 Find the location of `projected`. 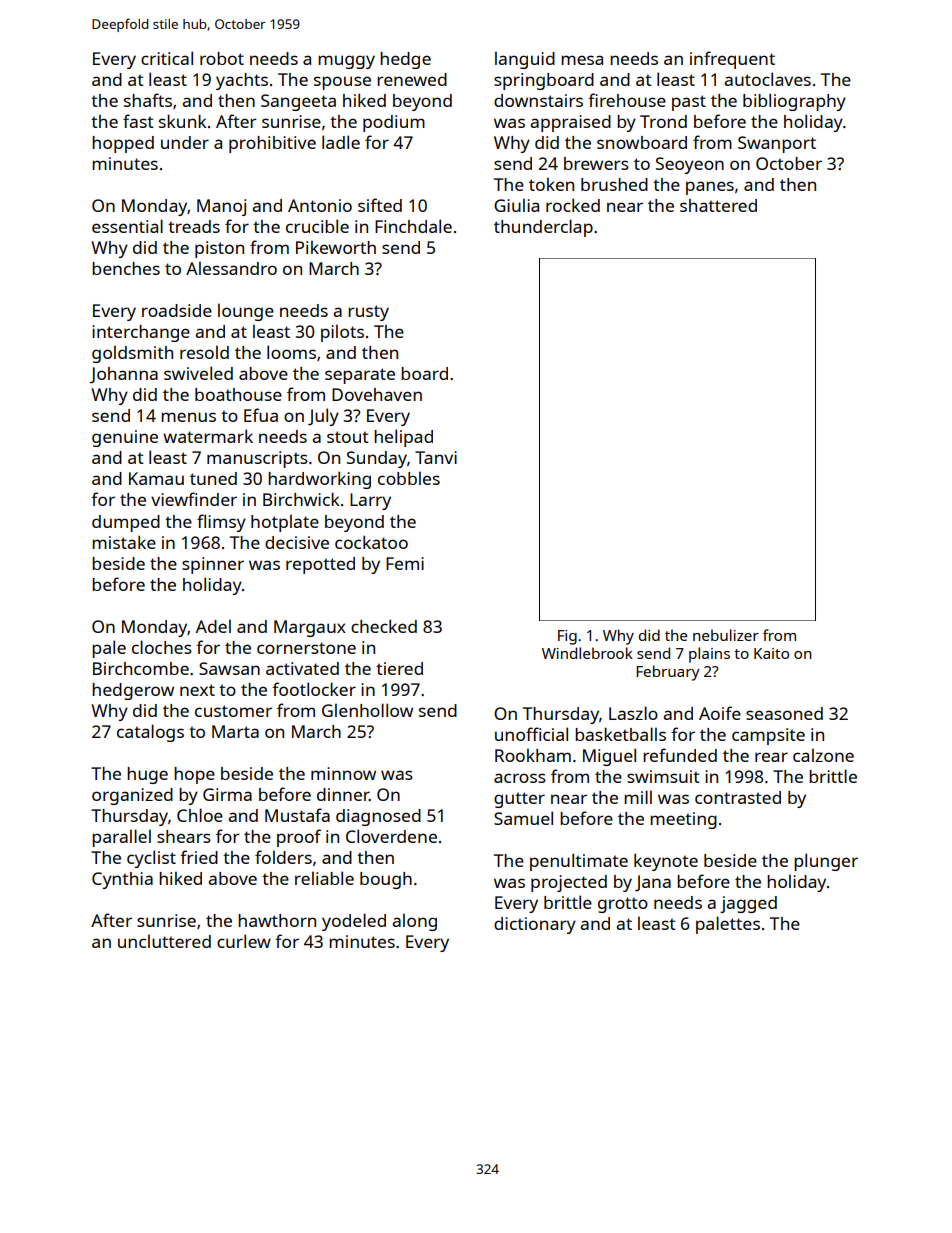

projected is located at coordinates (569, 883).
